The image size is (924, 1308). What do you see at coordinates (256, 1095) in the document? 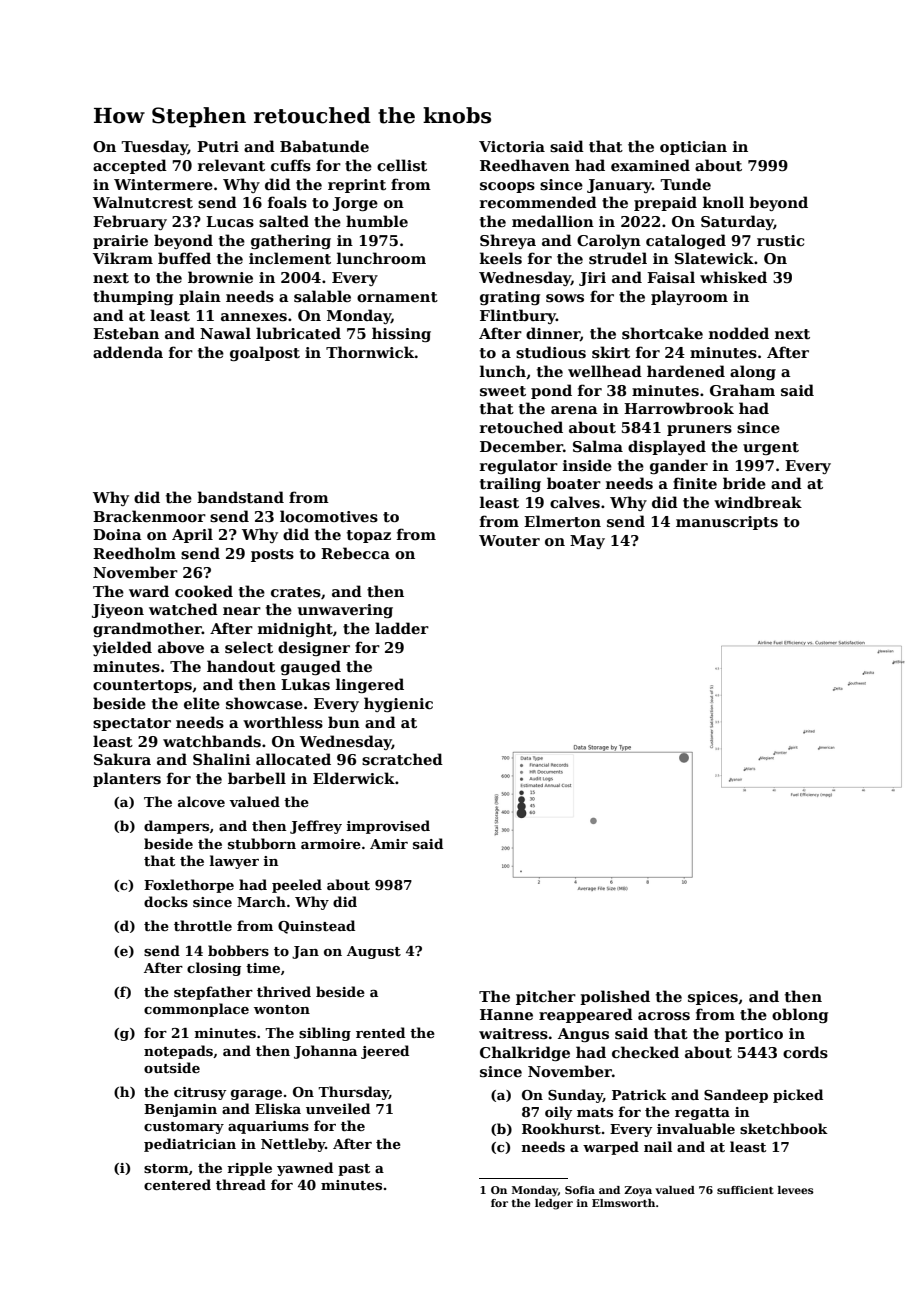
I see `garage` at bounding box center [256, 1095].
